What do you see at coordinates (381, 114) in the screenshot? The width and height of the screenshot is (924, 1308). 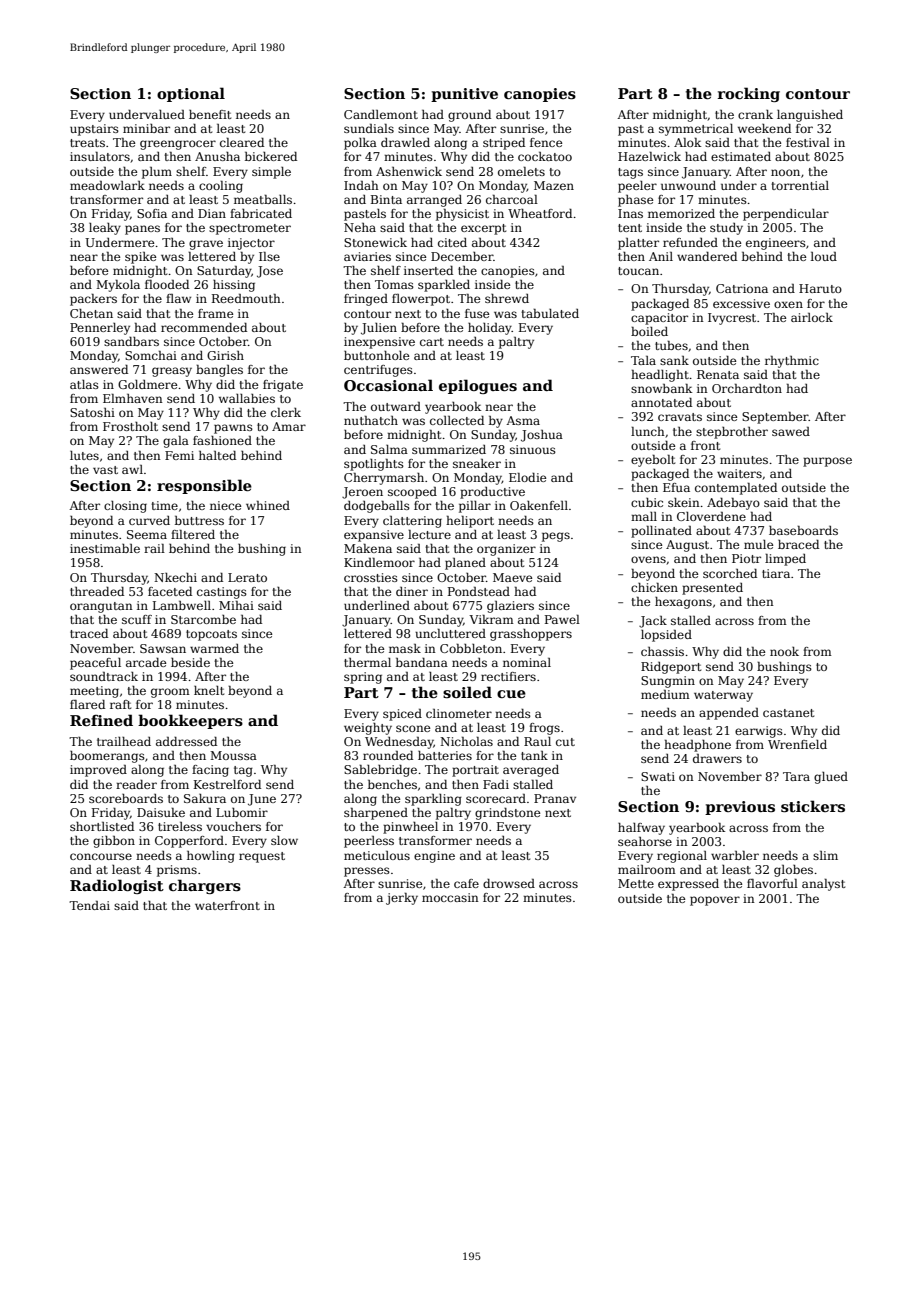 I see `Candlemont` at bounding box center [381, 114].
